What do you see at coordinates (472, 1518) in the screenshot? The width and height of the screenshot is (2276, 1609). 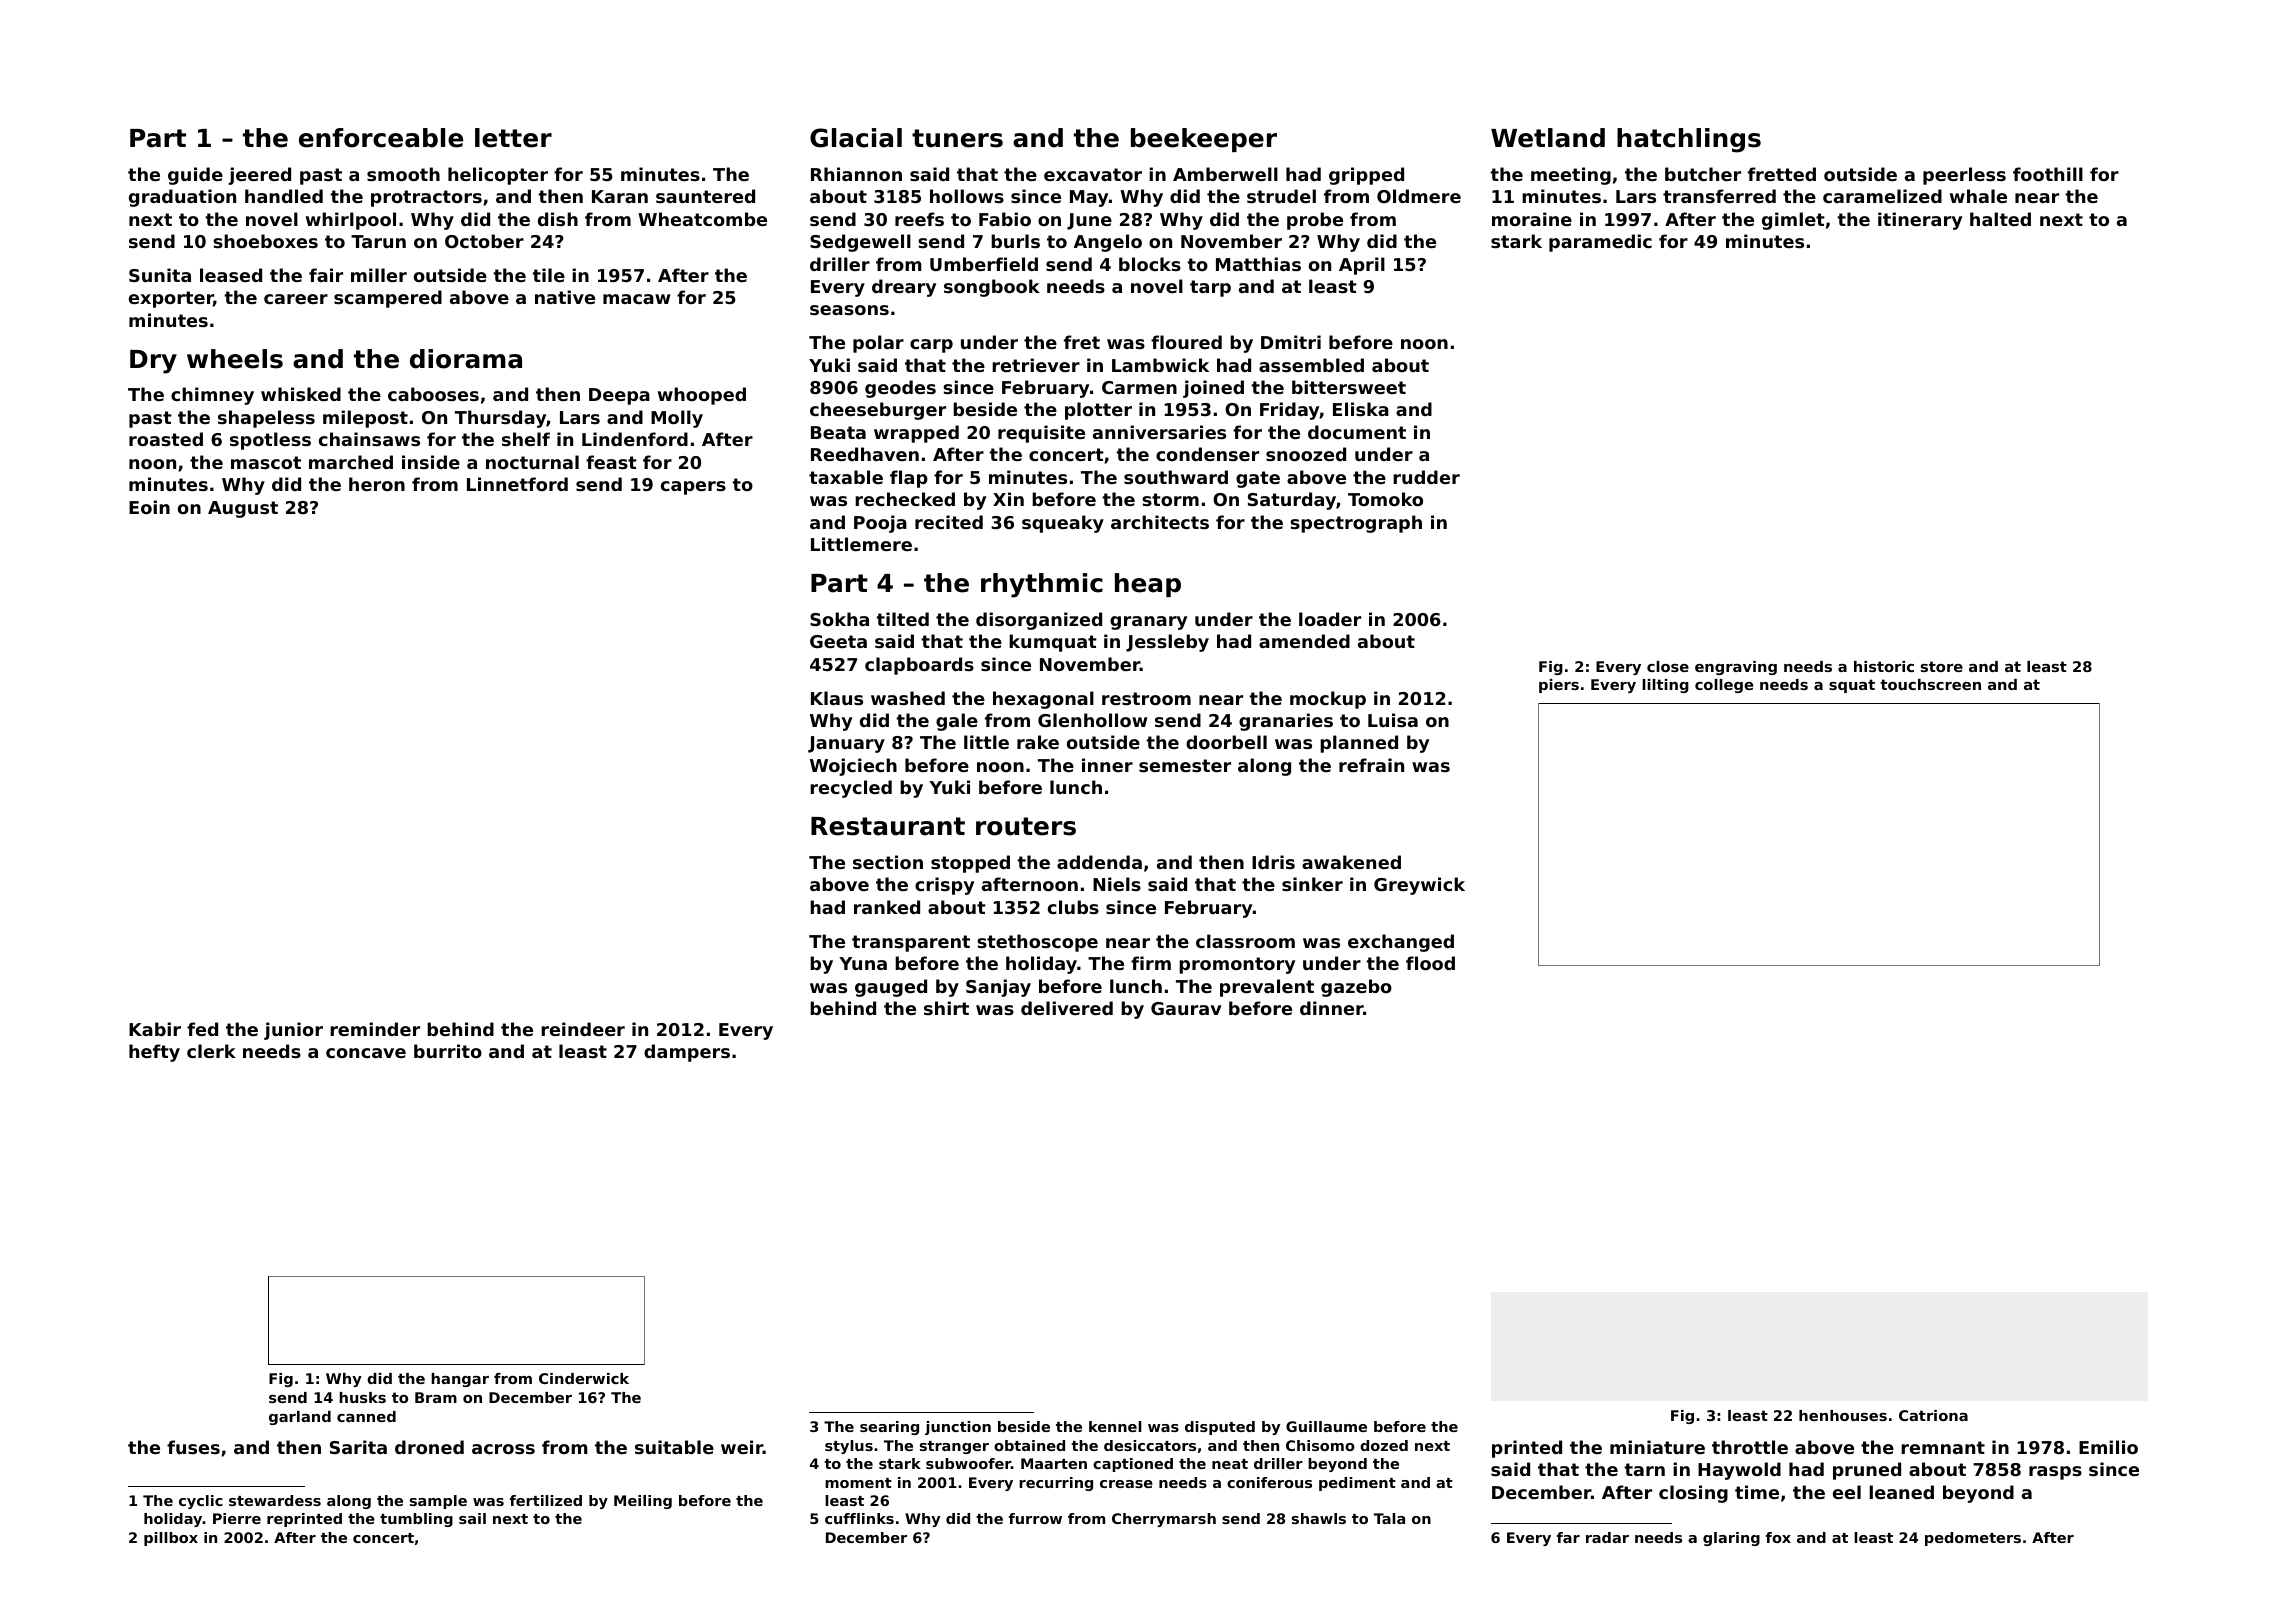 I see `sail` at bounding box center [472, 1518].
